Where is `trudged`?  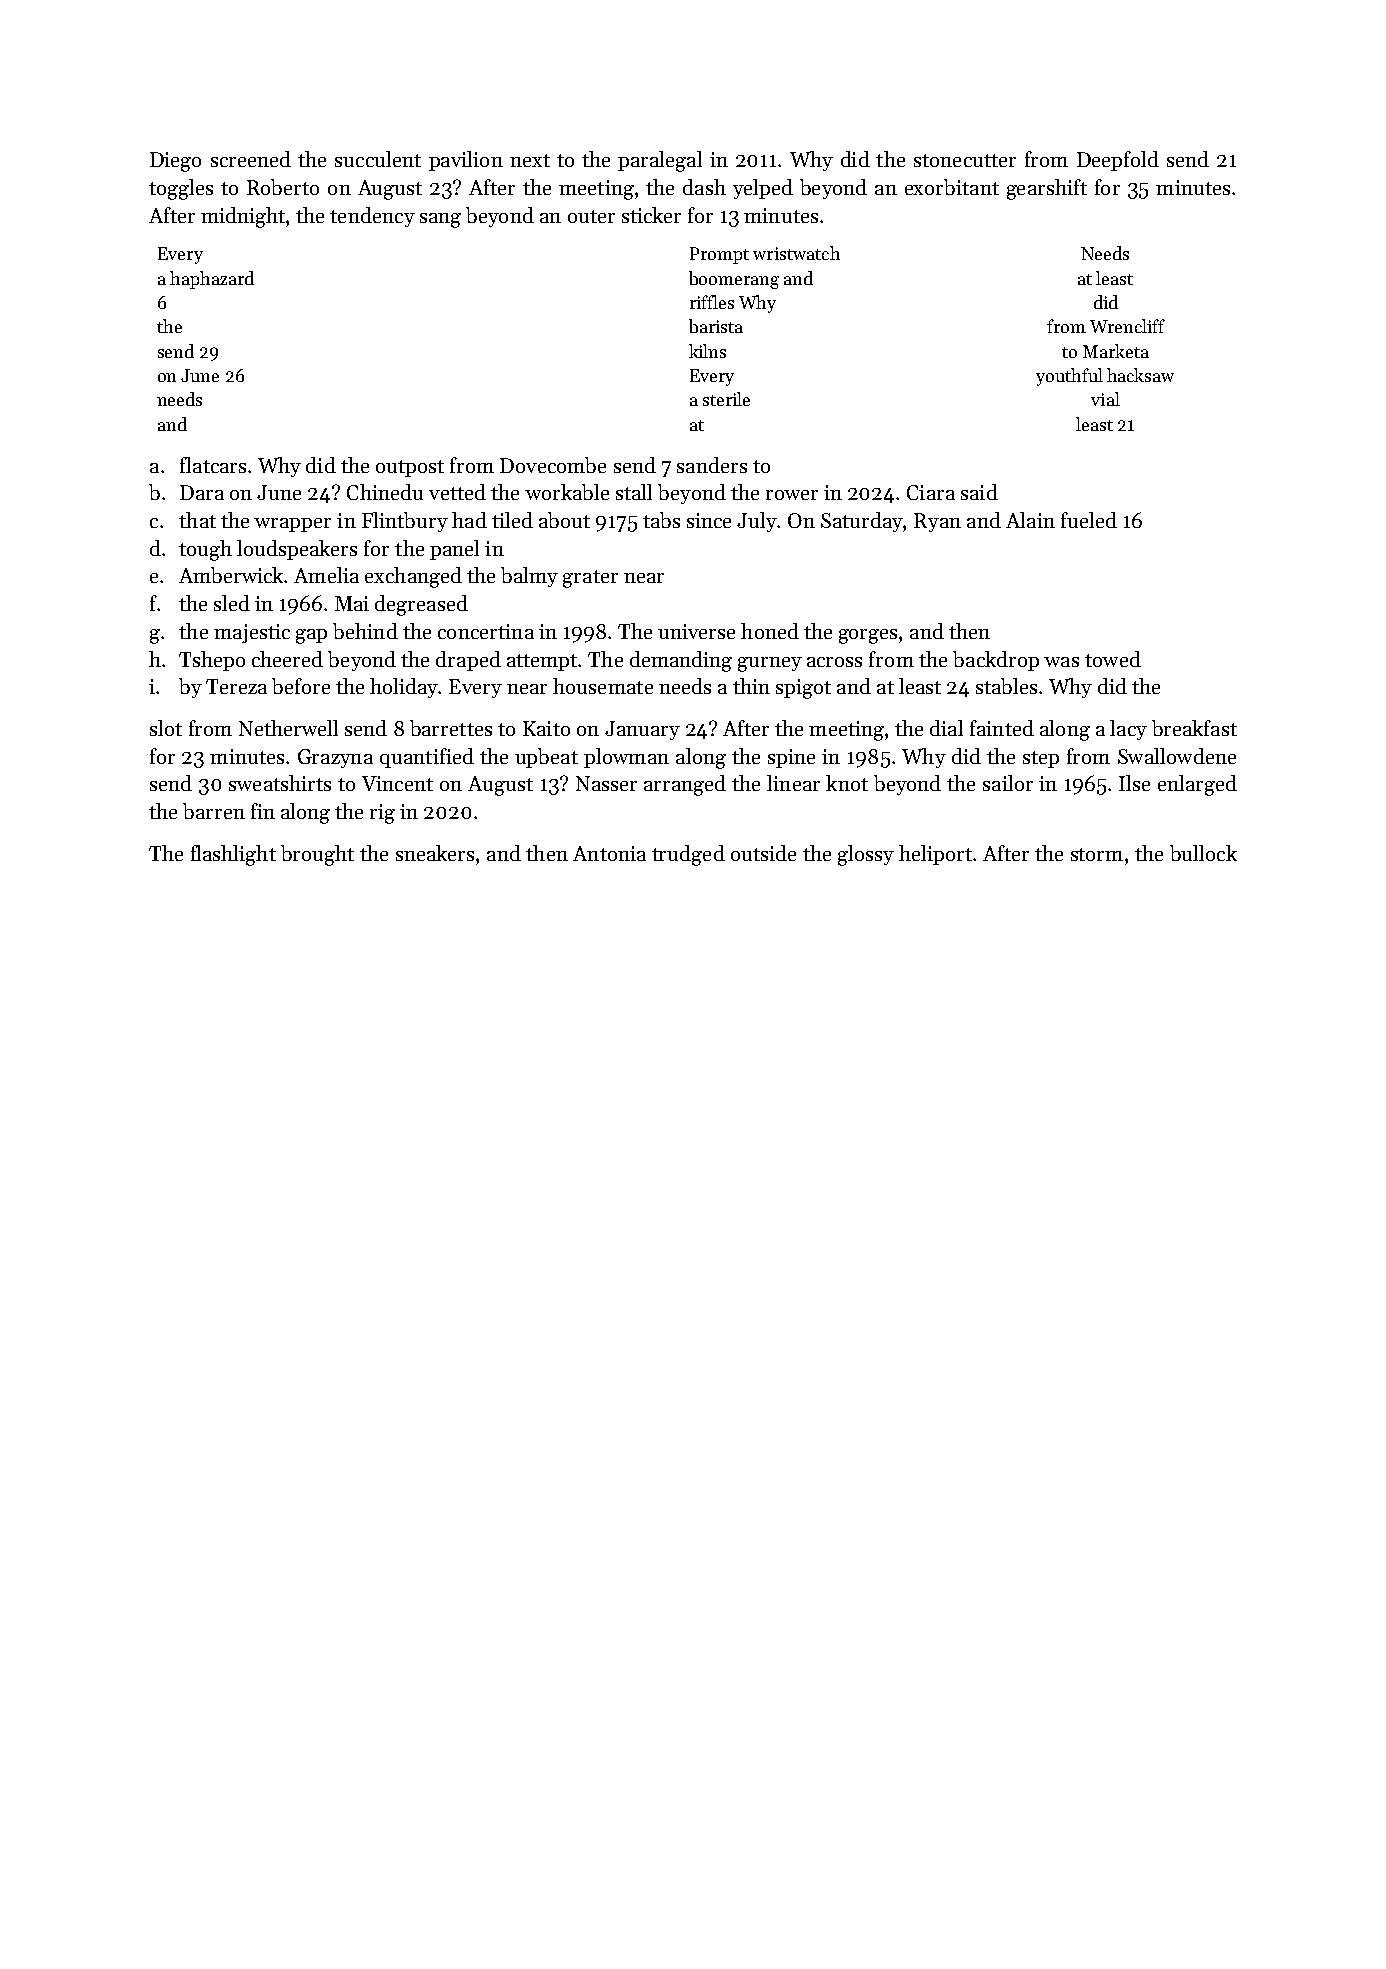 trudged is located at coordinates (688, 855).
